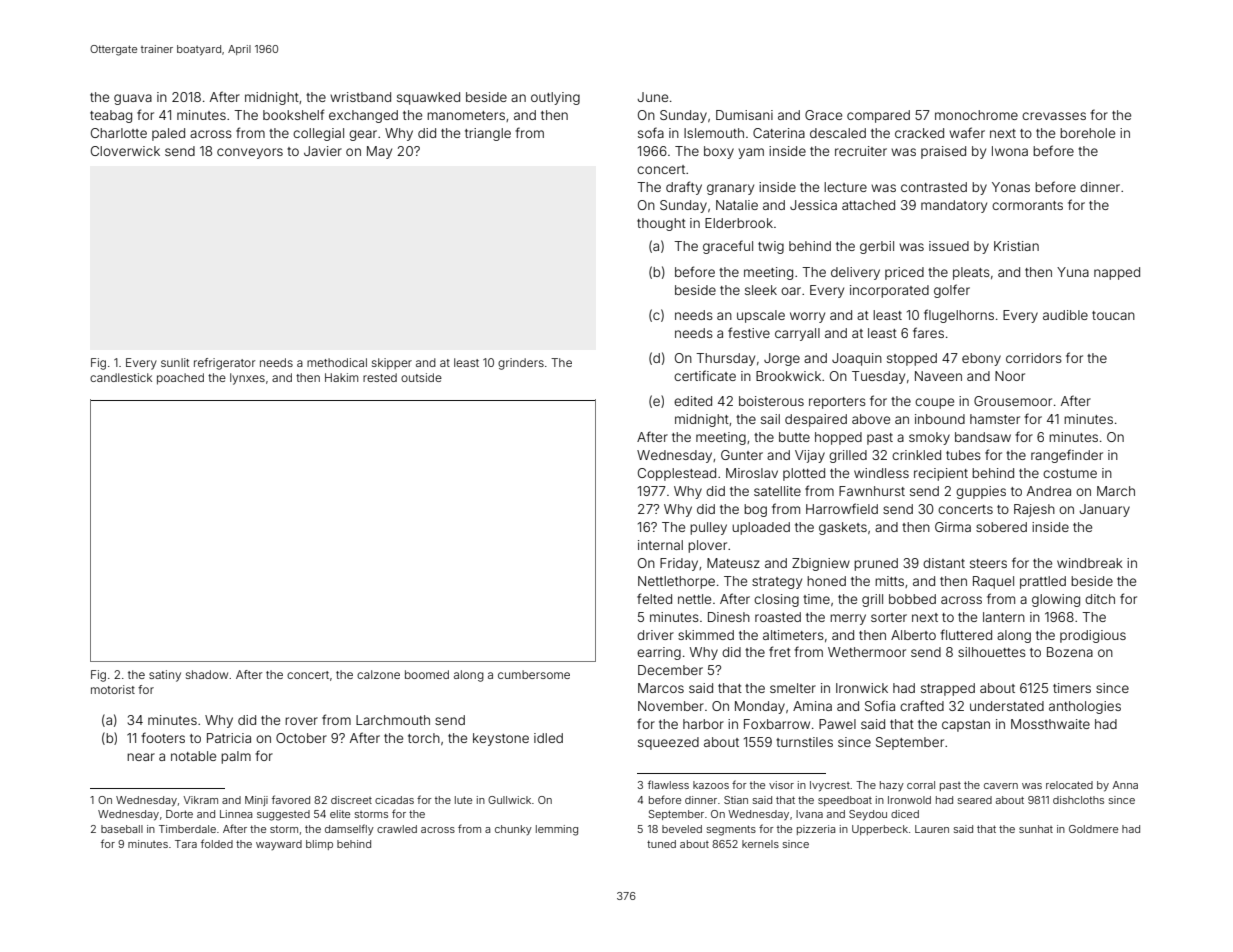  I want to click on guava, so click(133, 99).
